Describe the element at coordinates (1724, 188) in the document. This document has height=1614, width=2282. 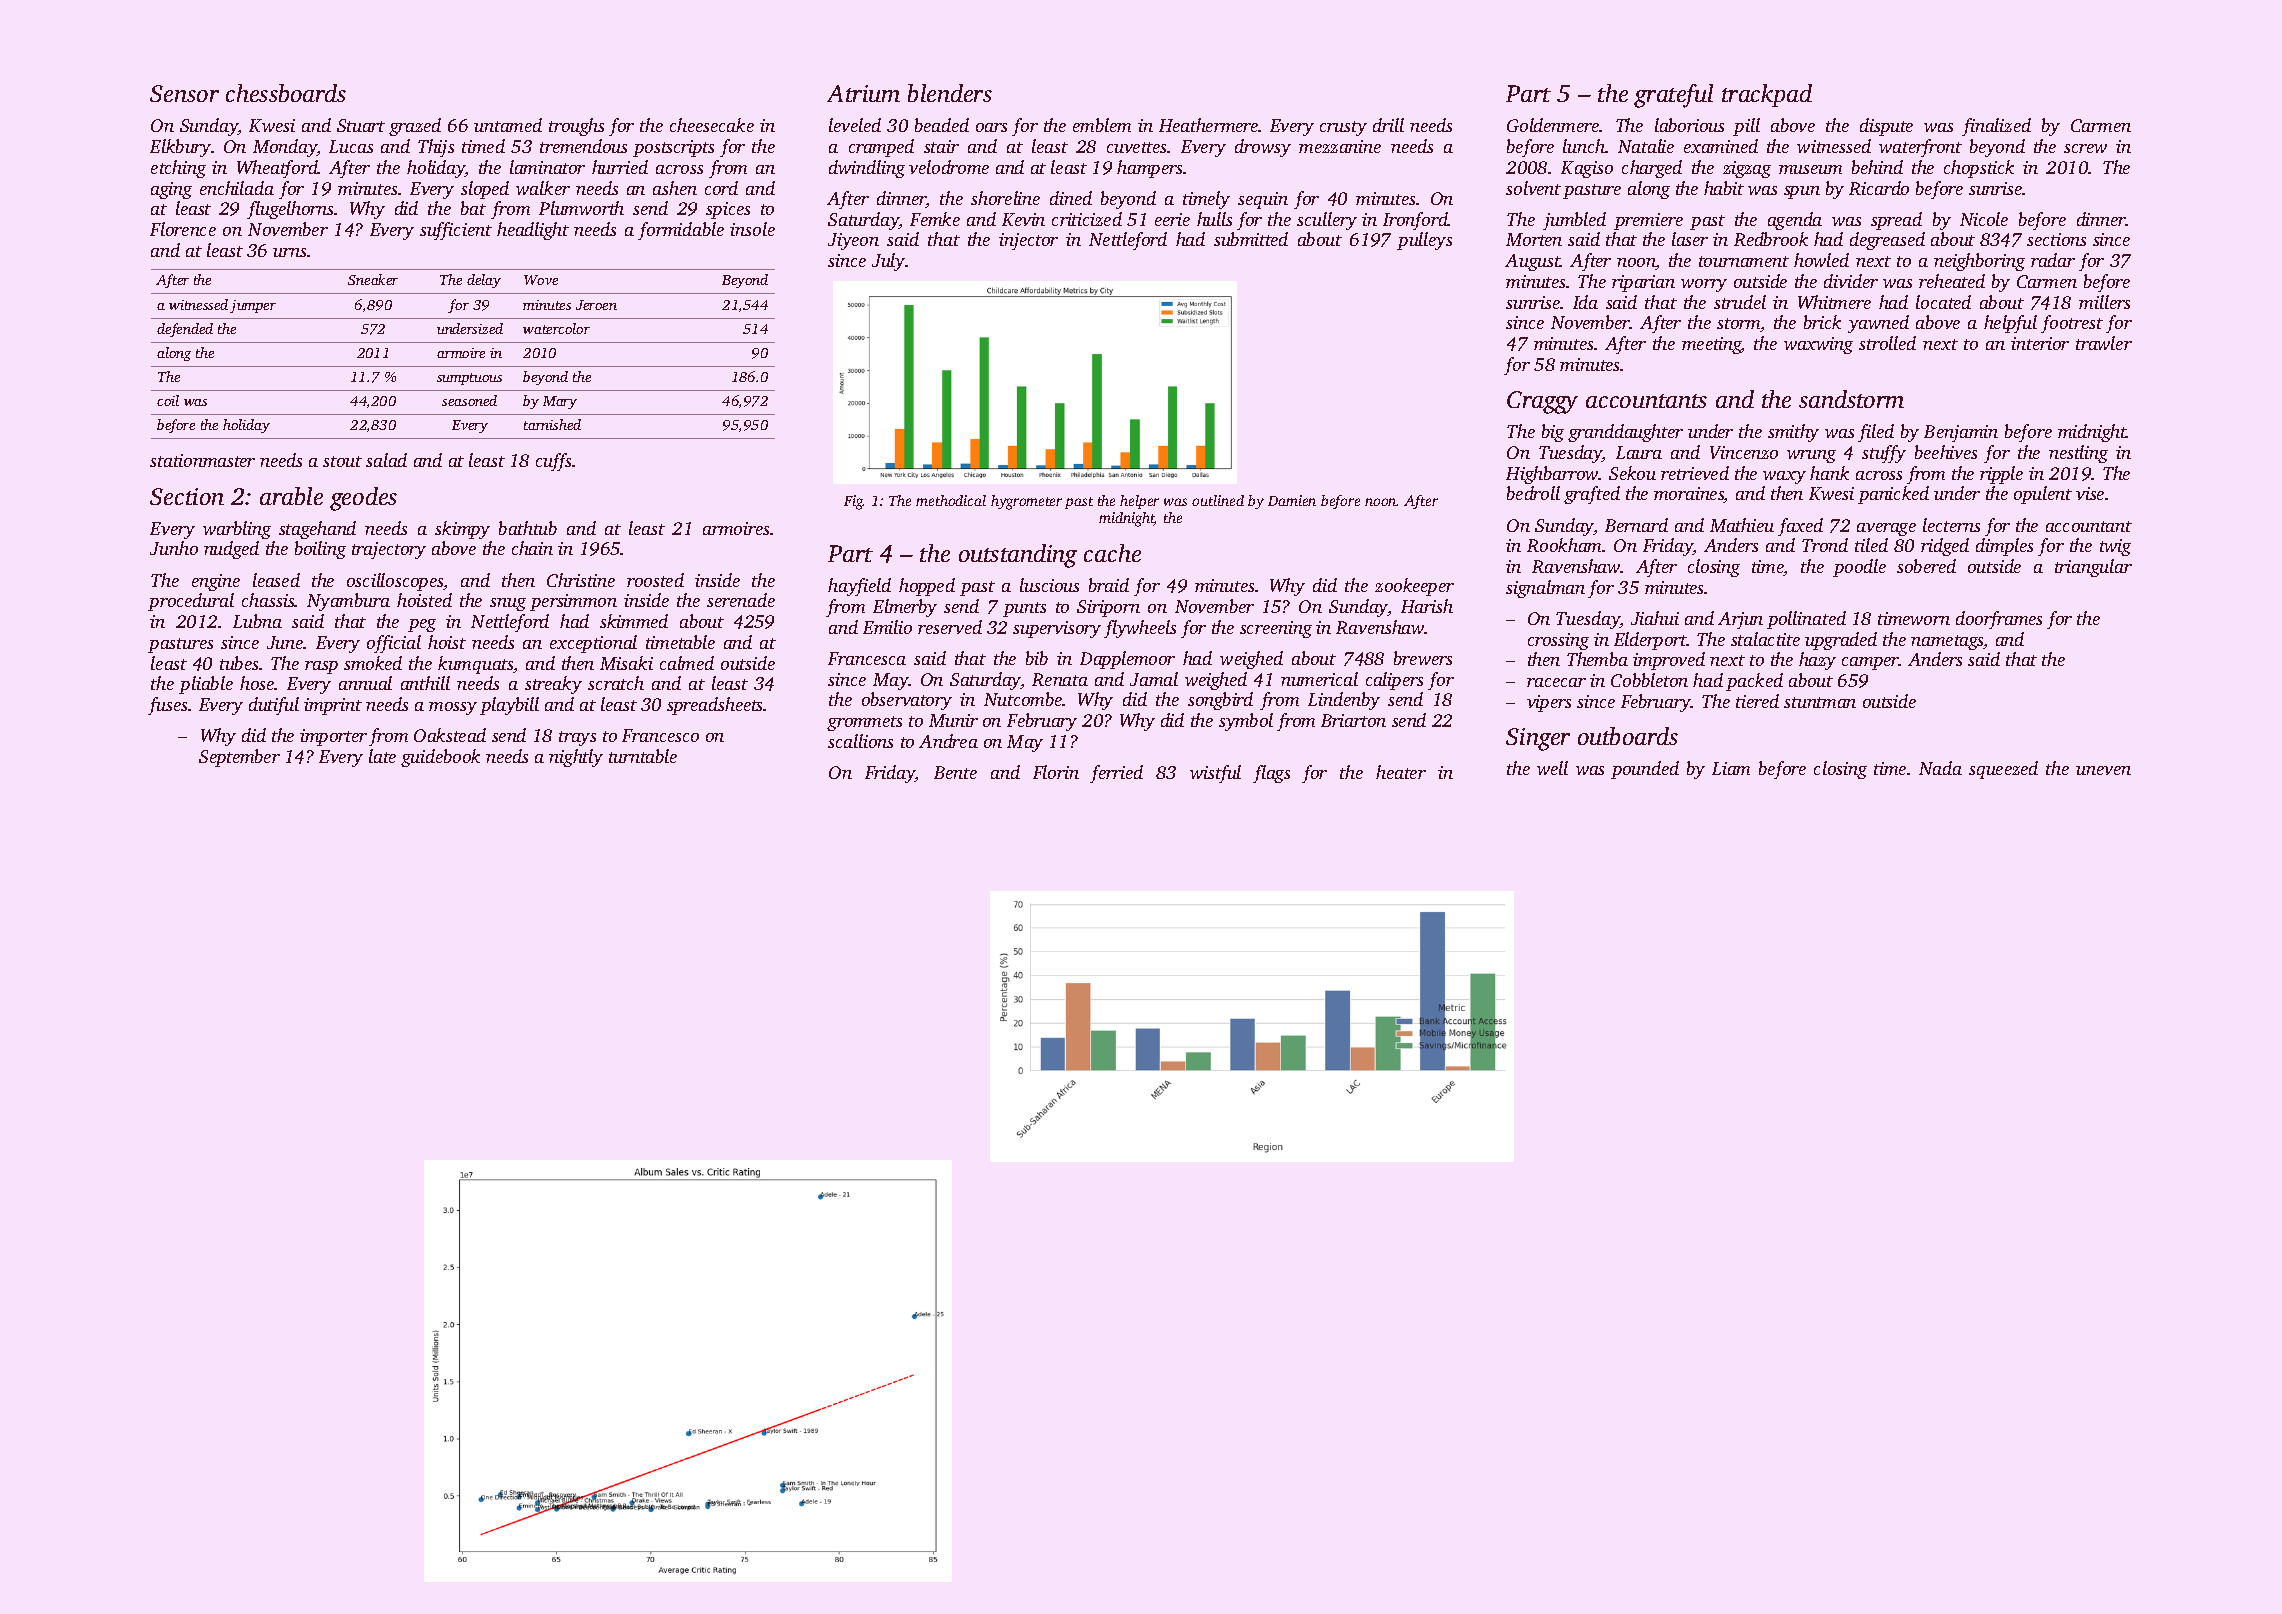
I see `habit` at that location.
